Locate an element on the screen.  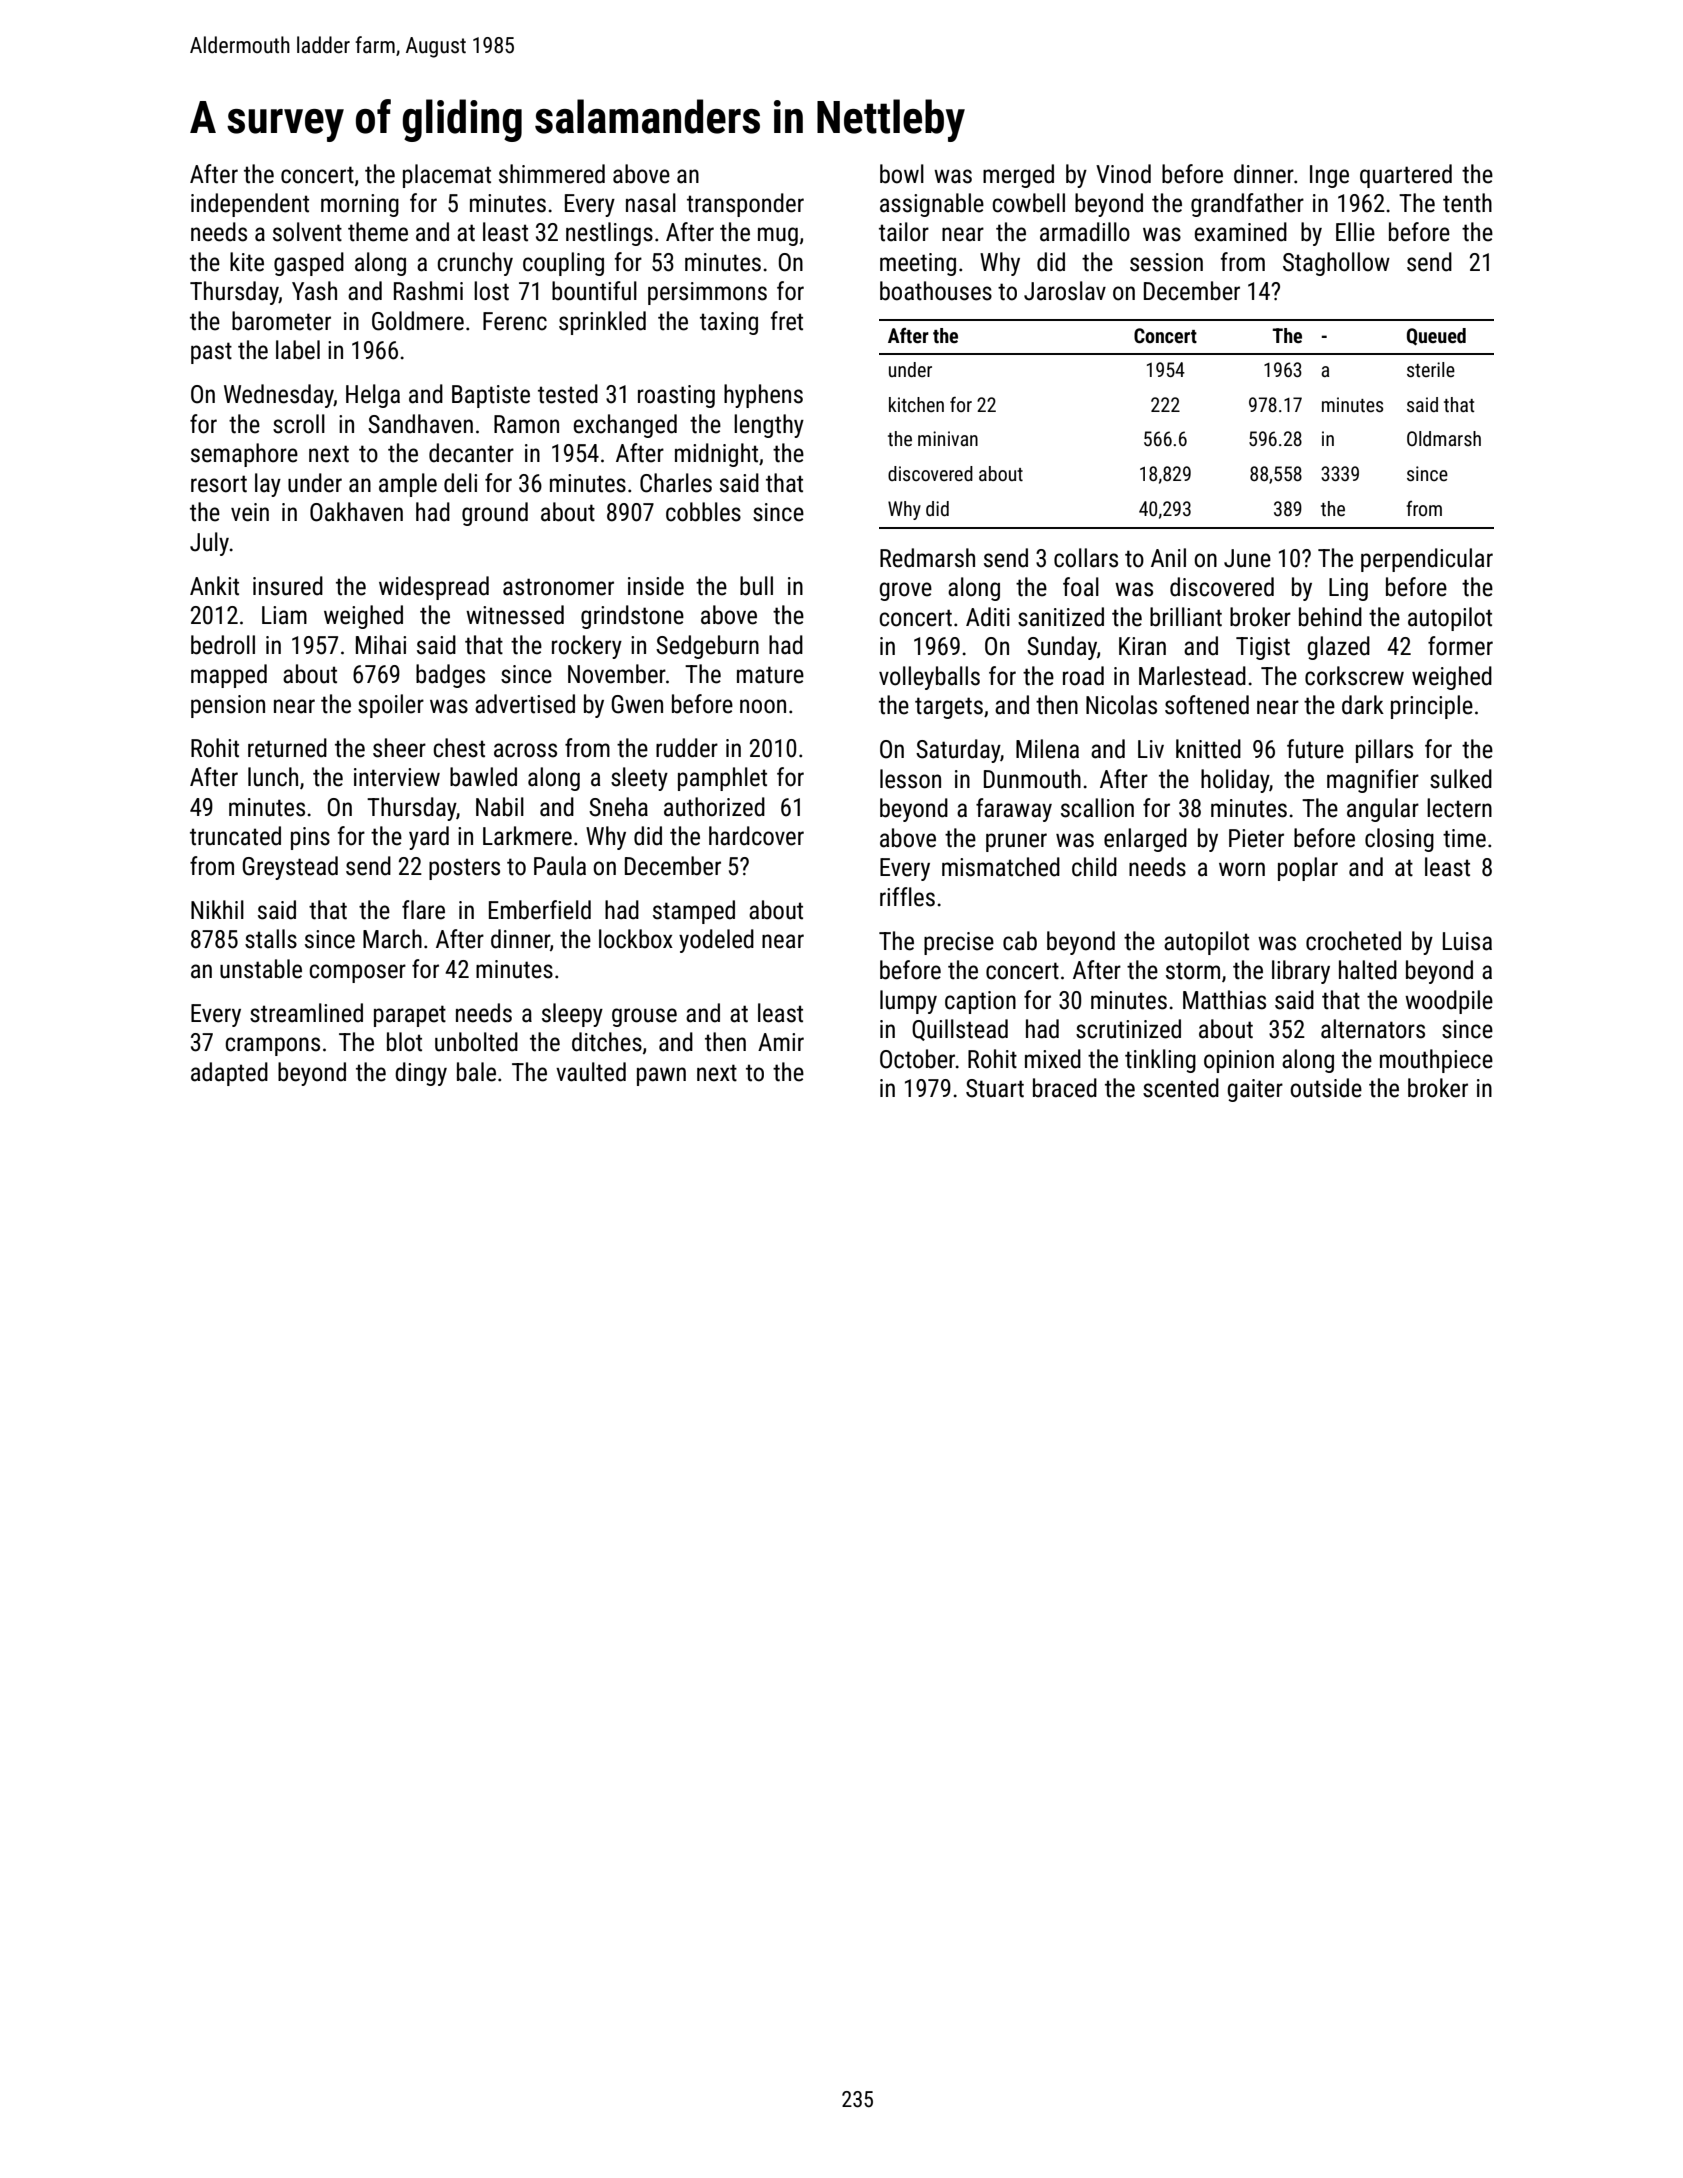
kite is located at coordinates (247, 262).
